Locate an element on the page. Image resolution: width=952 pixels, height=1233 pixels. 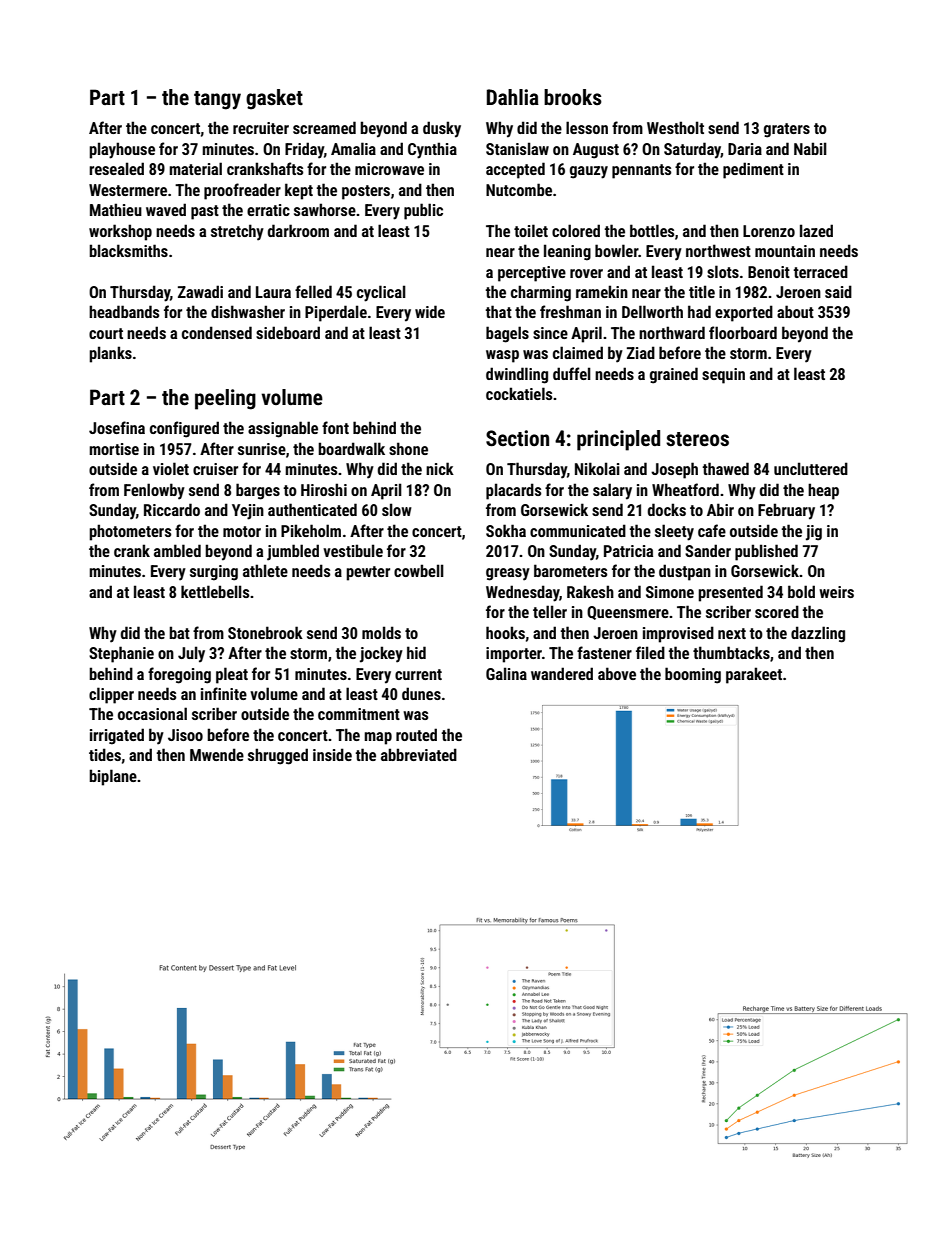
jockey is located at coordinates (381, 654).
